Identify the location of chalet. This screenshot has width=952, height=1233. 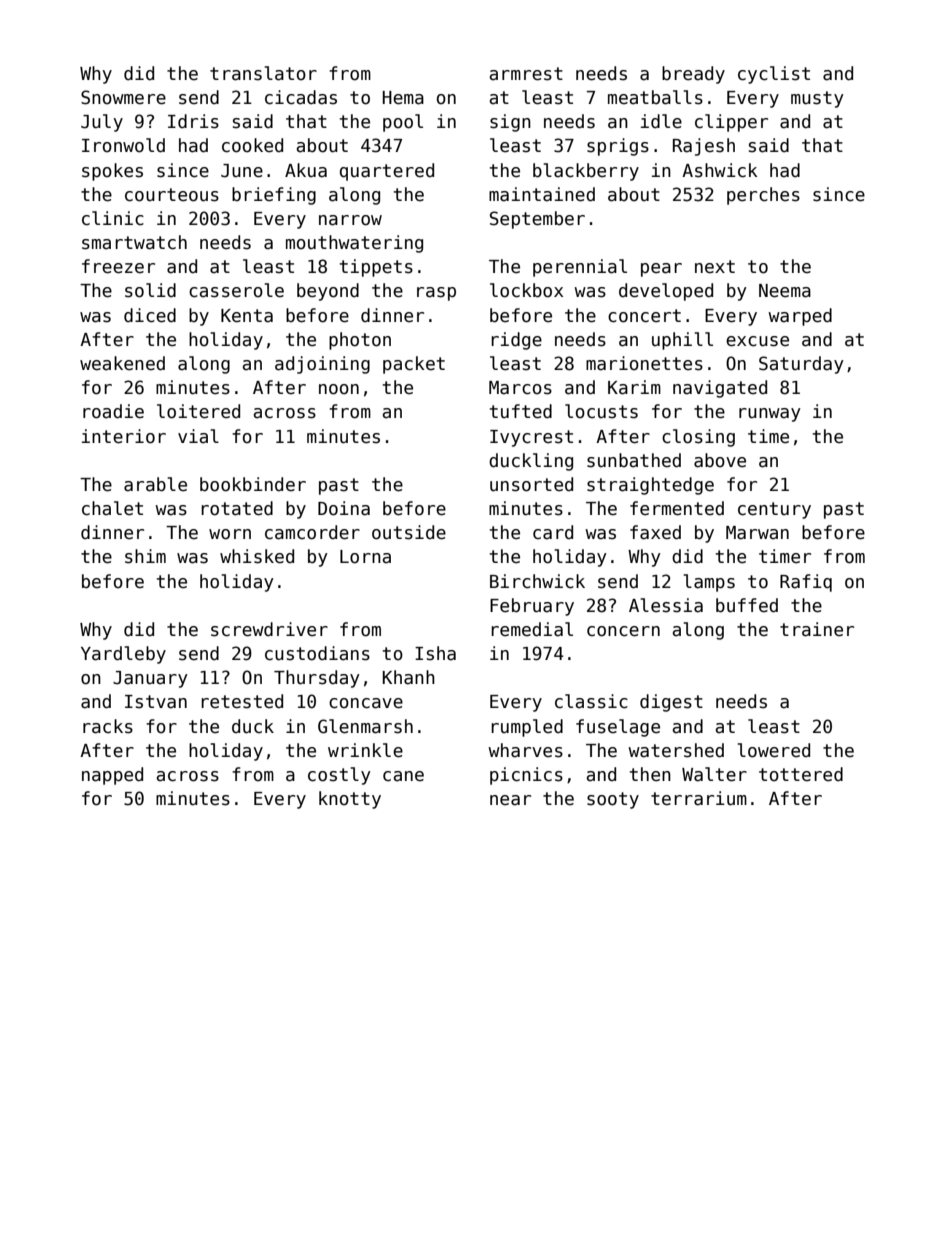
(112, 508).
